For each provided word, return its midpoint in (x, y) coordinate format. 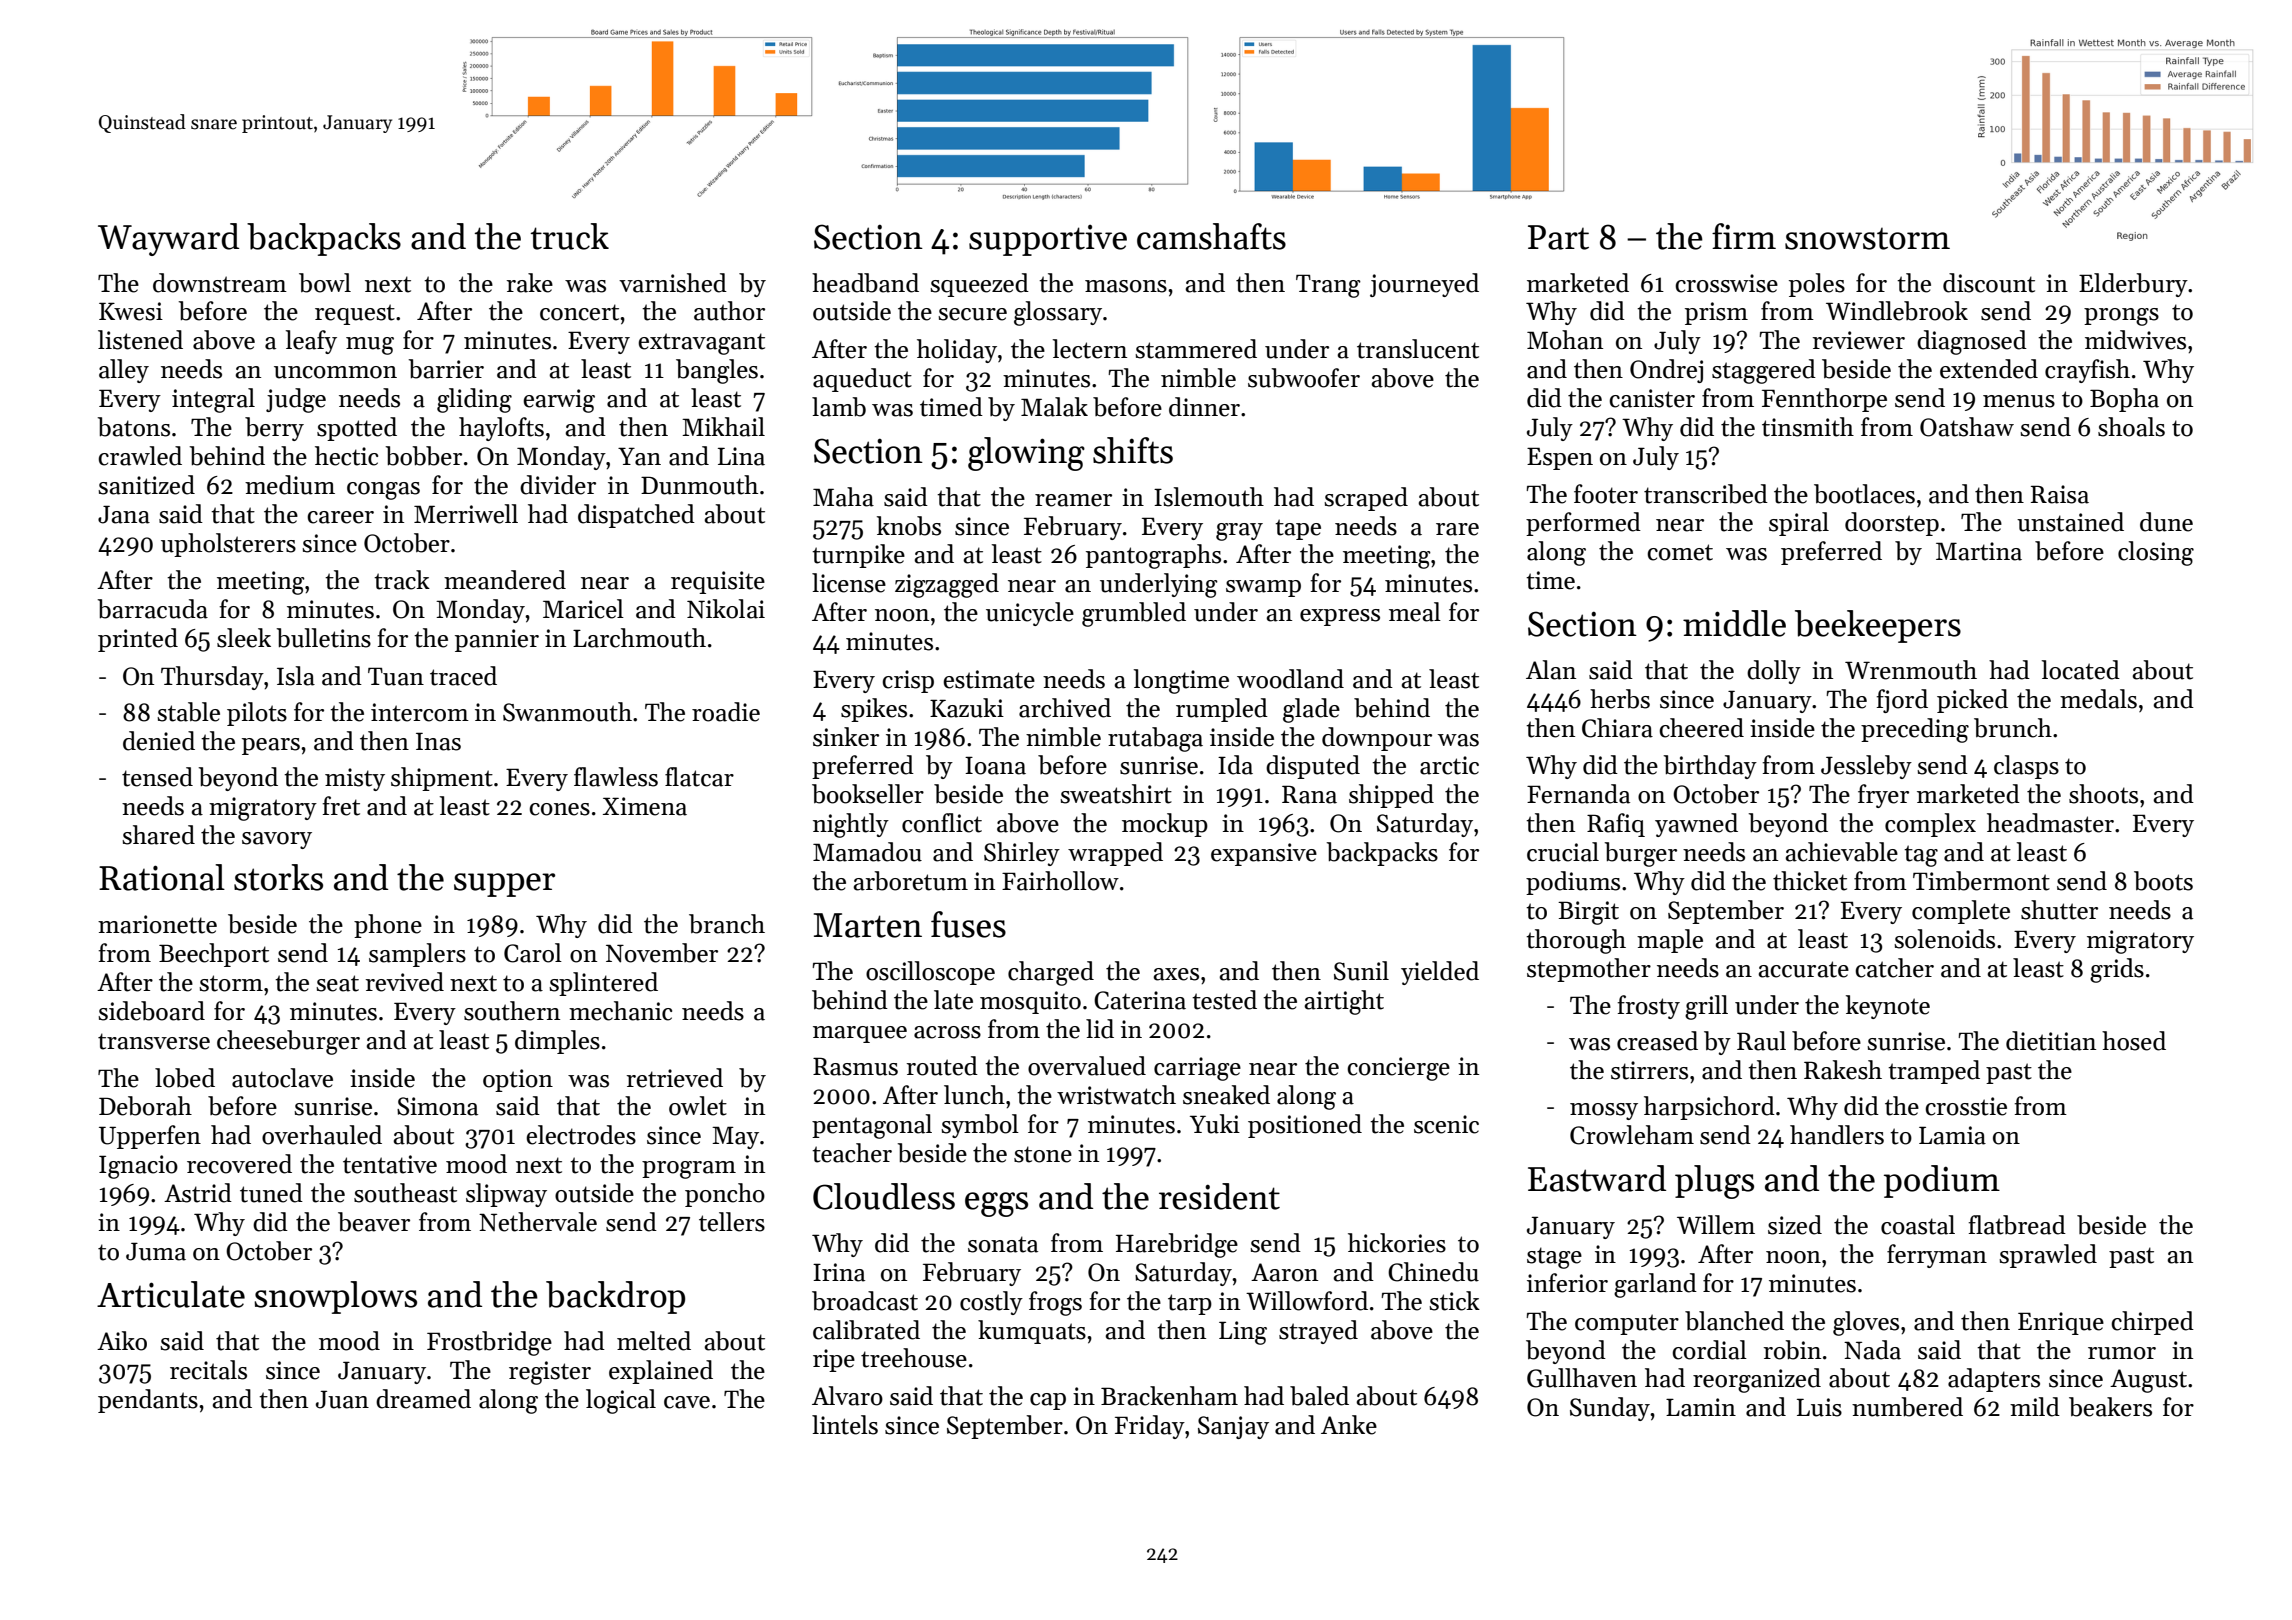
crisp (908, 681)
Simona (437, 1106)
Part (1558, 237)
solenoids (1944, 939)
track (402, 580)
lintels (845, 1425)
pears (271, 746)
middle (1734, 623)
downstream (220, 283)
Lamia (1952, 1135)
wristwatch (1116, 1095)
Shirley (1022, 854)
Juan (342, 1399)
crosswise (1726, 283)
